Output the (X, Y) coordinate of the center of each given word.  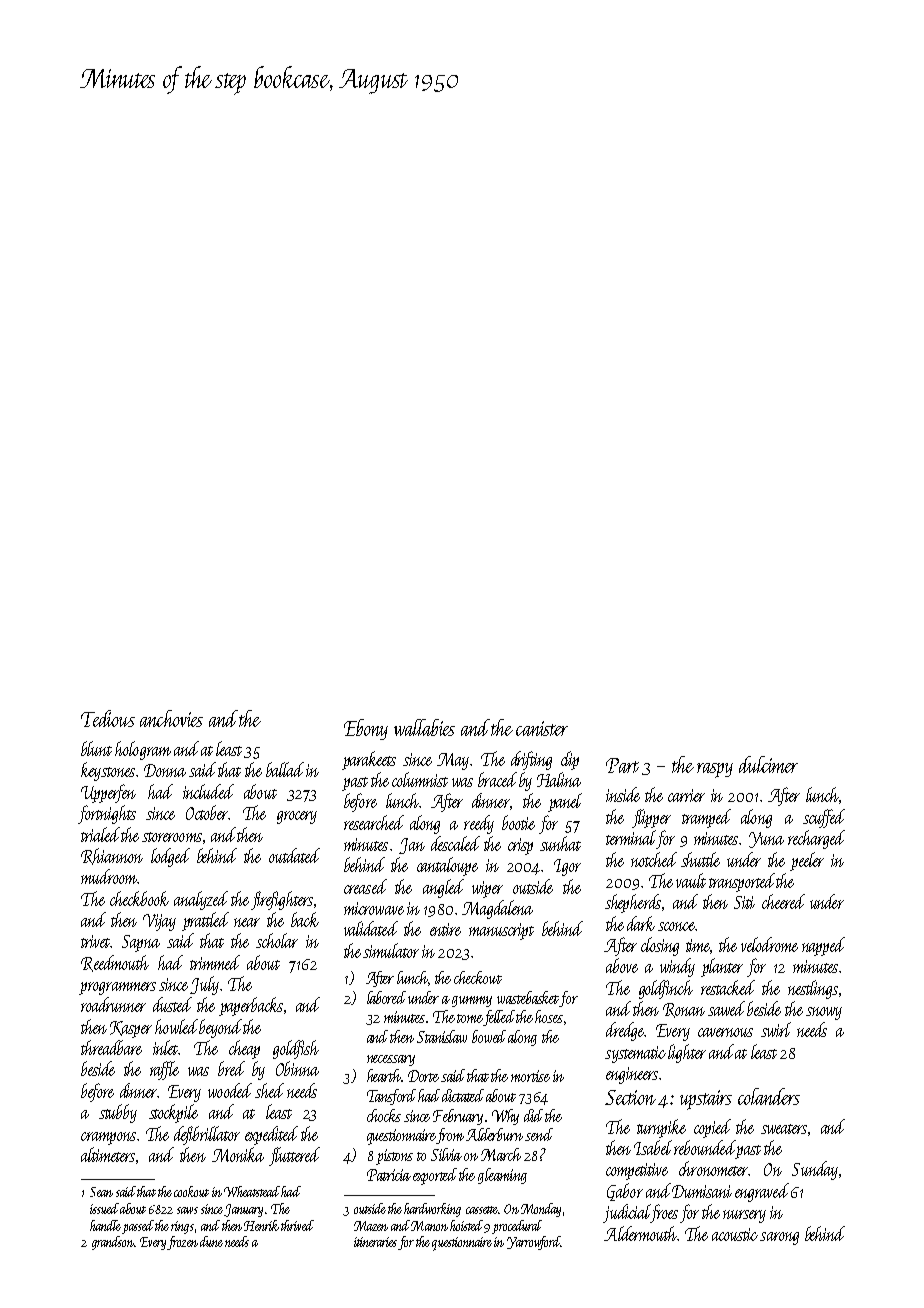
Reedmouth (115, 963)
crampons (108, 1138)
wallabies (424, 727)
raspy (715, 770)
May (453, 761)
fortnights (107, 814)
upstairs (706, 1100)
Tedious (108, 718)
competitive (637, 1171)
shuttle (700, 859)
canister (542, 728)
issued (104, 1208)
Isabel (653, 1147)
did (533, 1115)
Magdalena (497, 909)
